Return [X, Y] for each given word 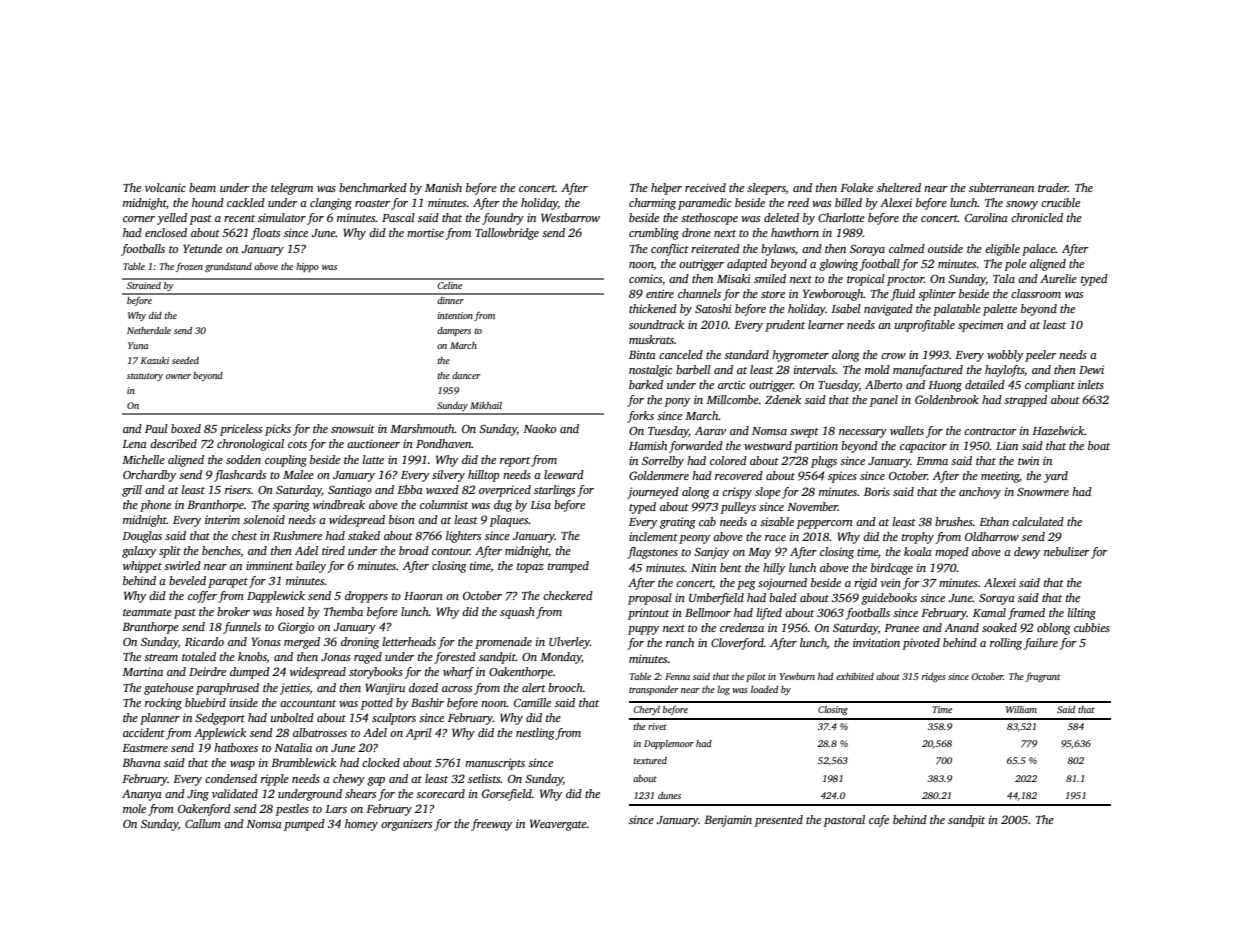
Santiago [350, 491]
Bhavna [141, 762]
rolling [1006, 644]
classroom [1036, 293]
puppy [643, 630]
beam [202, 187]
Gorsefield [507, 795]
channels [699, 293]
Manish [443, 187]
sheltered [899, 187]
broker [233, 611]
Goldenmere [659, 475]
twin [1028, 460]
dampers [454, 331]
